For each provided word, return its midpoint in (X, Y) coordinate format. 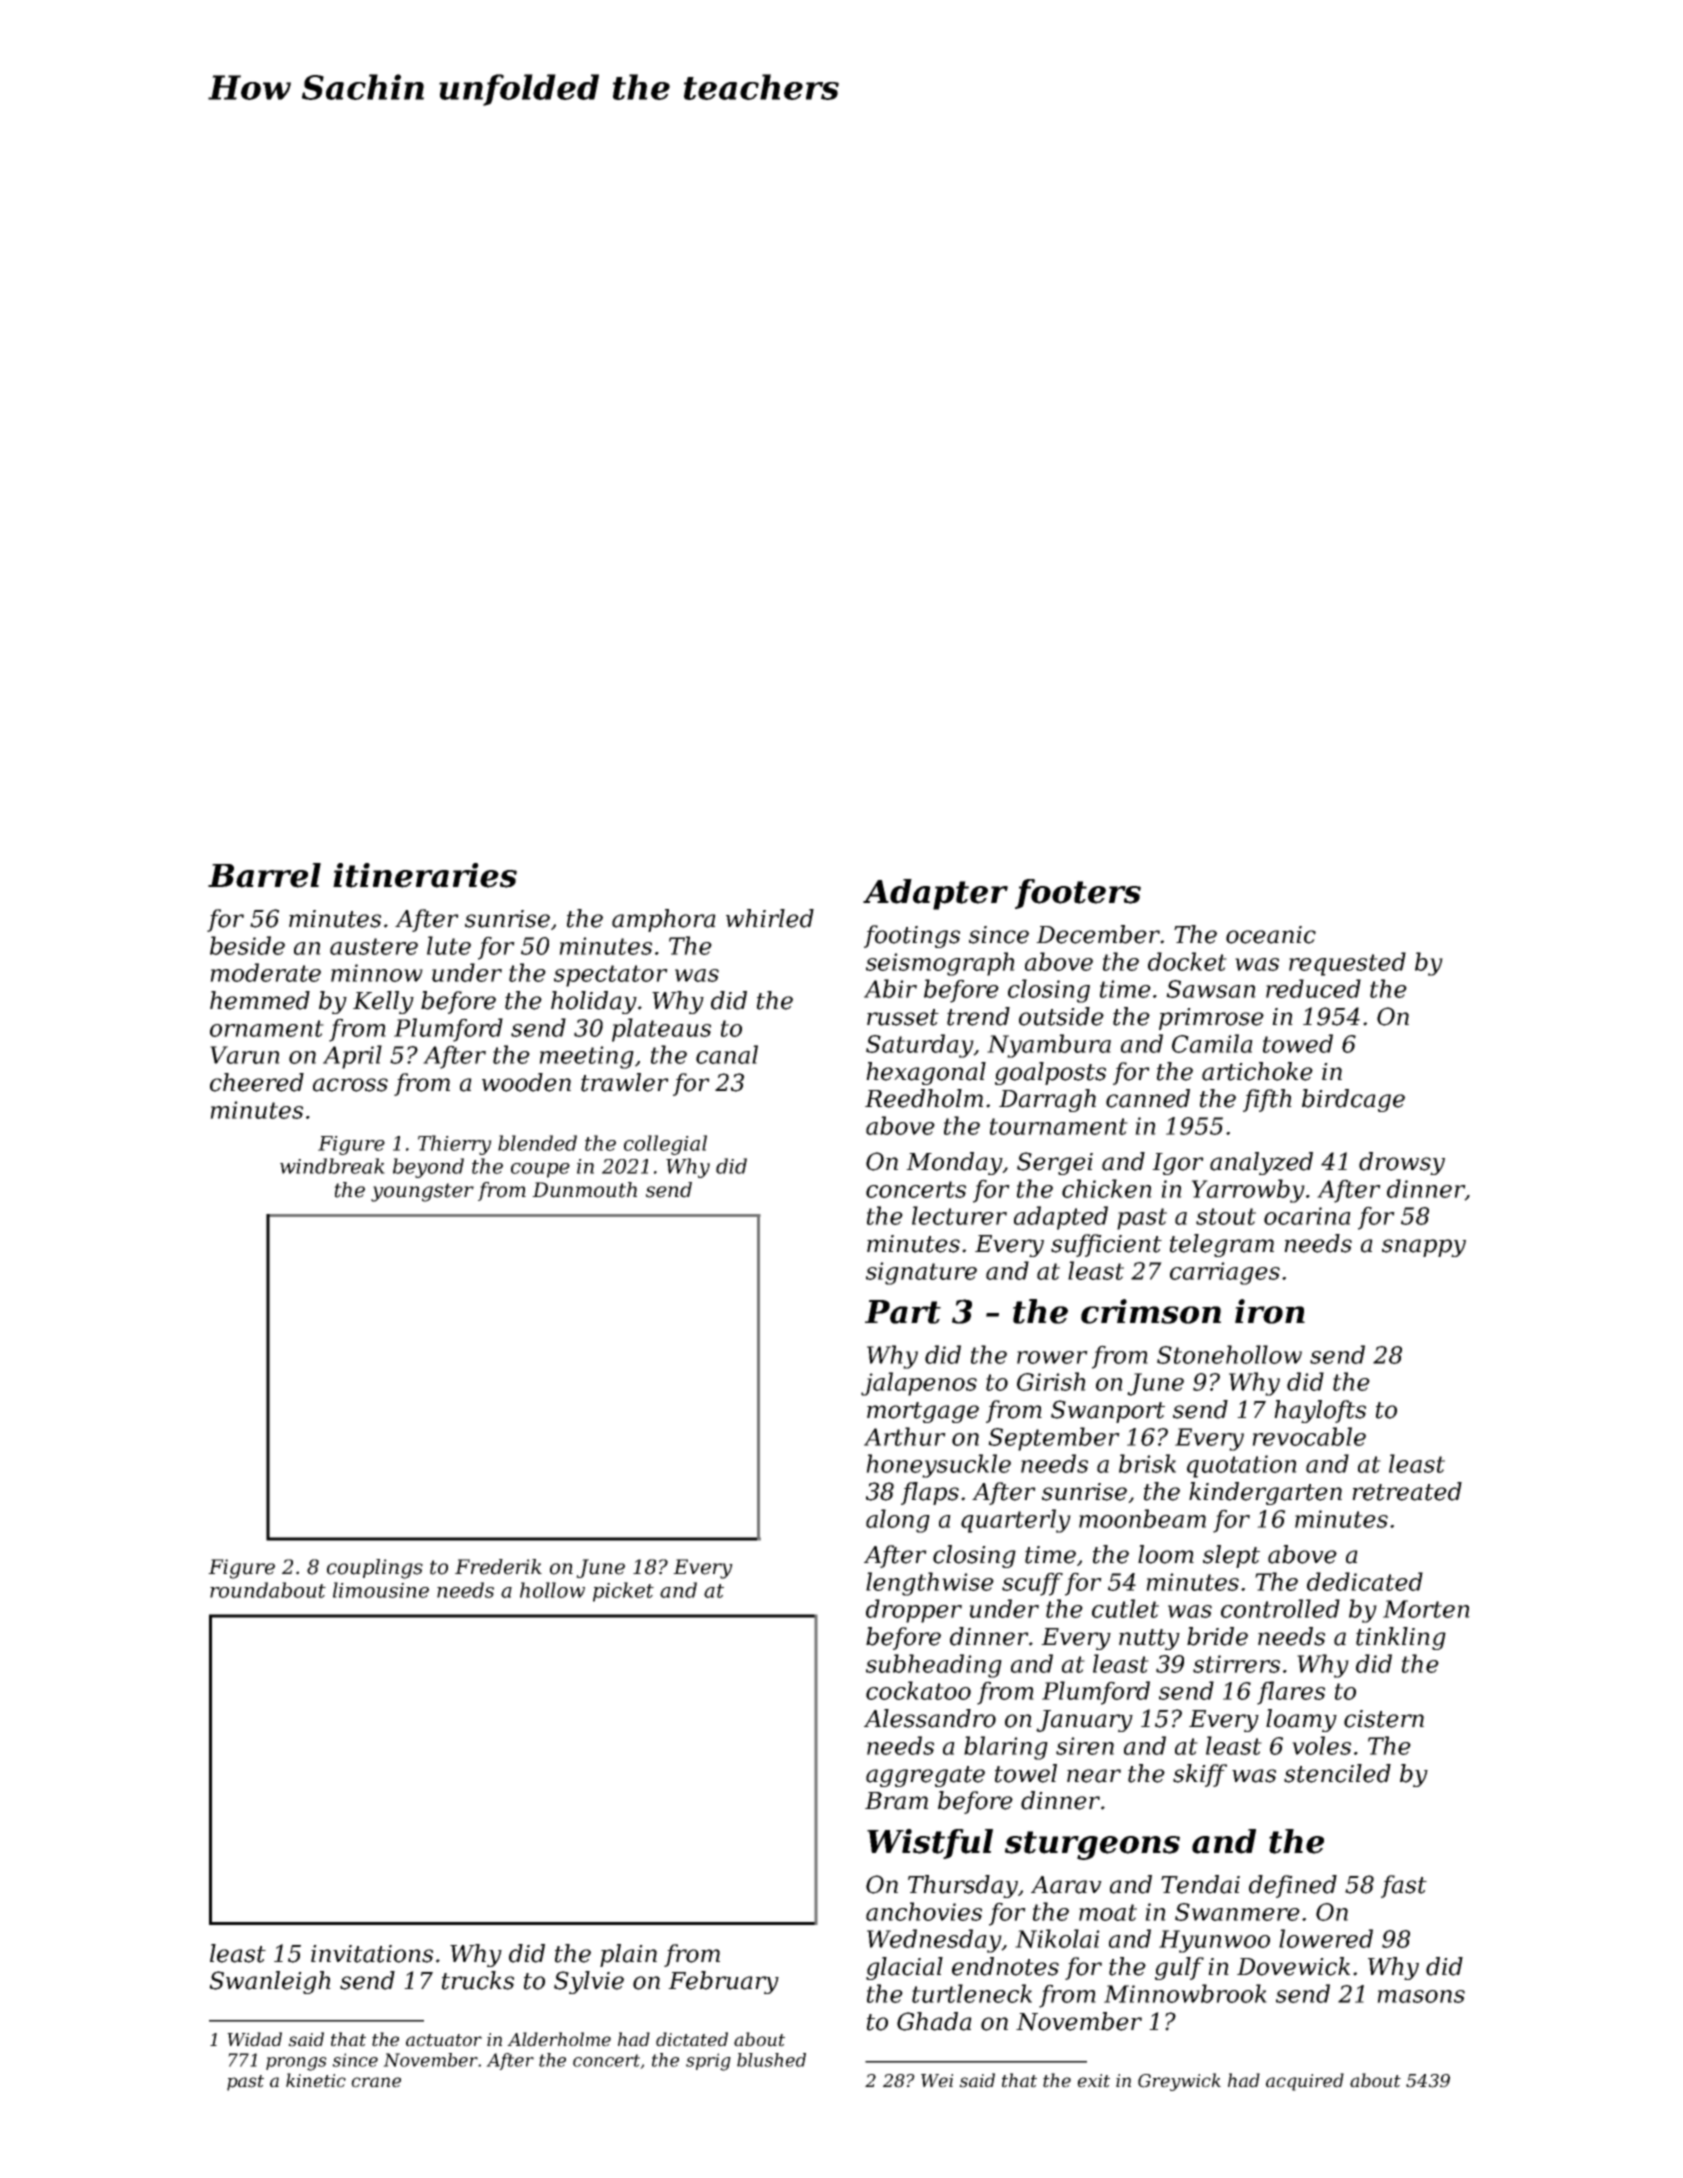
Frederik (498, 1567)
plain (628, 1955)
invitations (372, 1954)
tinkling (1401, 1638)
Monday (954, 1163)
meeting (586, 1057)
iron (1270, 1311)
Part (903, 1312)
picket (623, 1592)
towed (1298, 1043)
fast (1404, 1886)
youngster (422, 1192)
